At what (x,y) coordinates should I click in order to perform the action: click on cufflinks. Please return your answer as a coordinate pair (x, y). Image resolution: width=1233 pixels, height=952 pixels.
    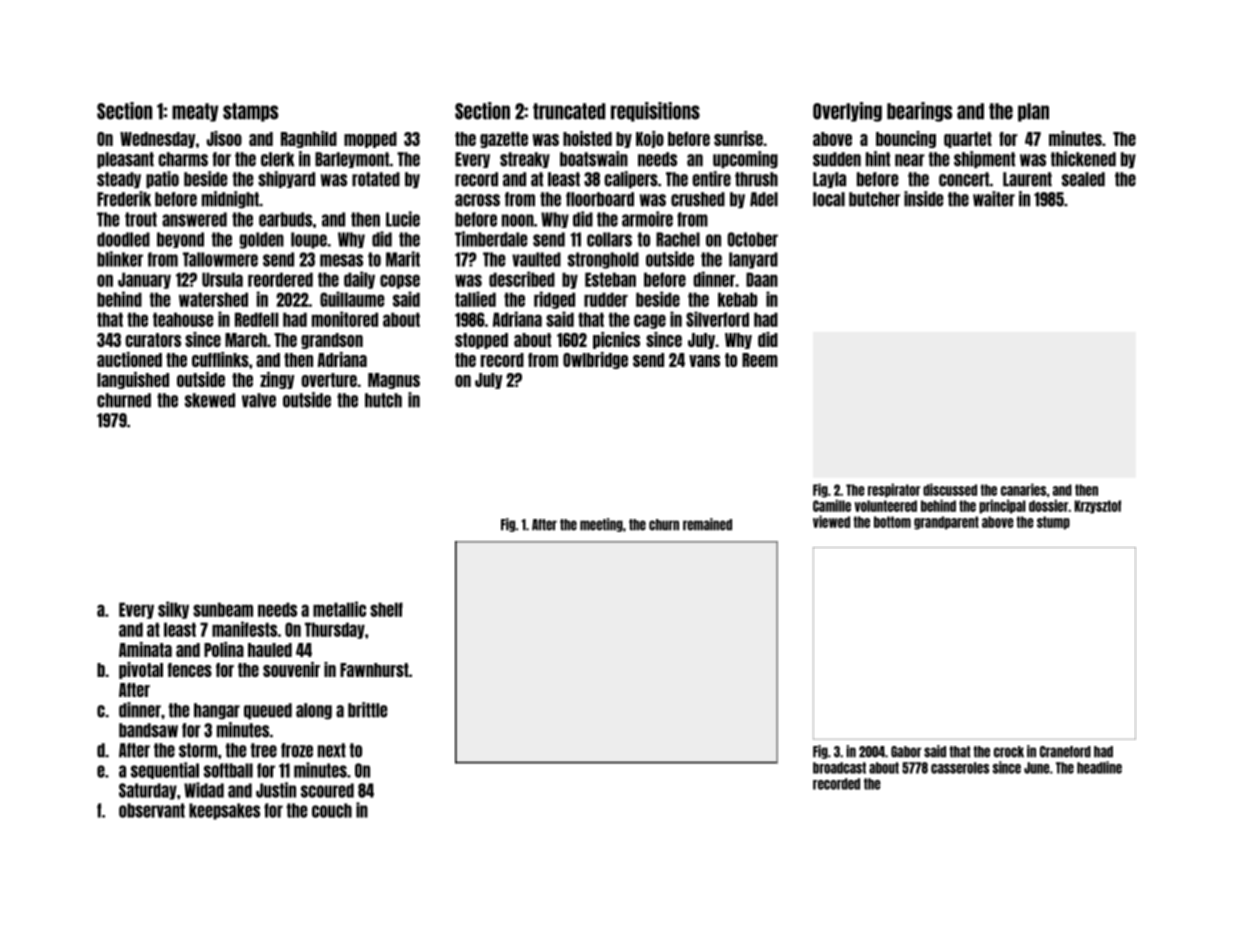
    Looking at the image, I should click on (220, 359).
